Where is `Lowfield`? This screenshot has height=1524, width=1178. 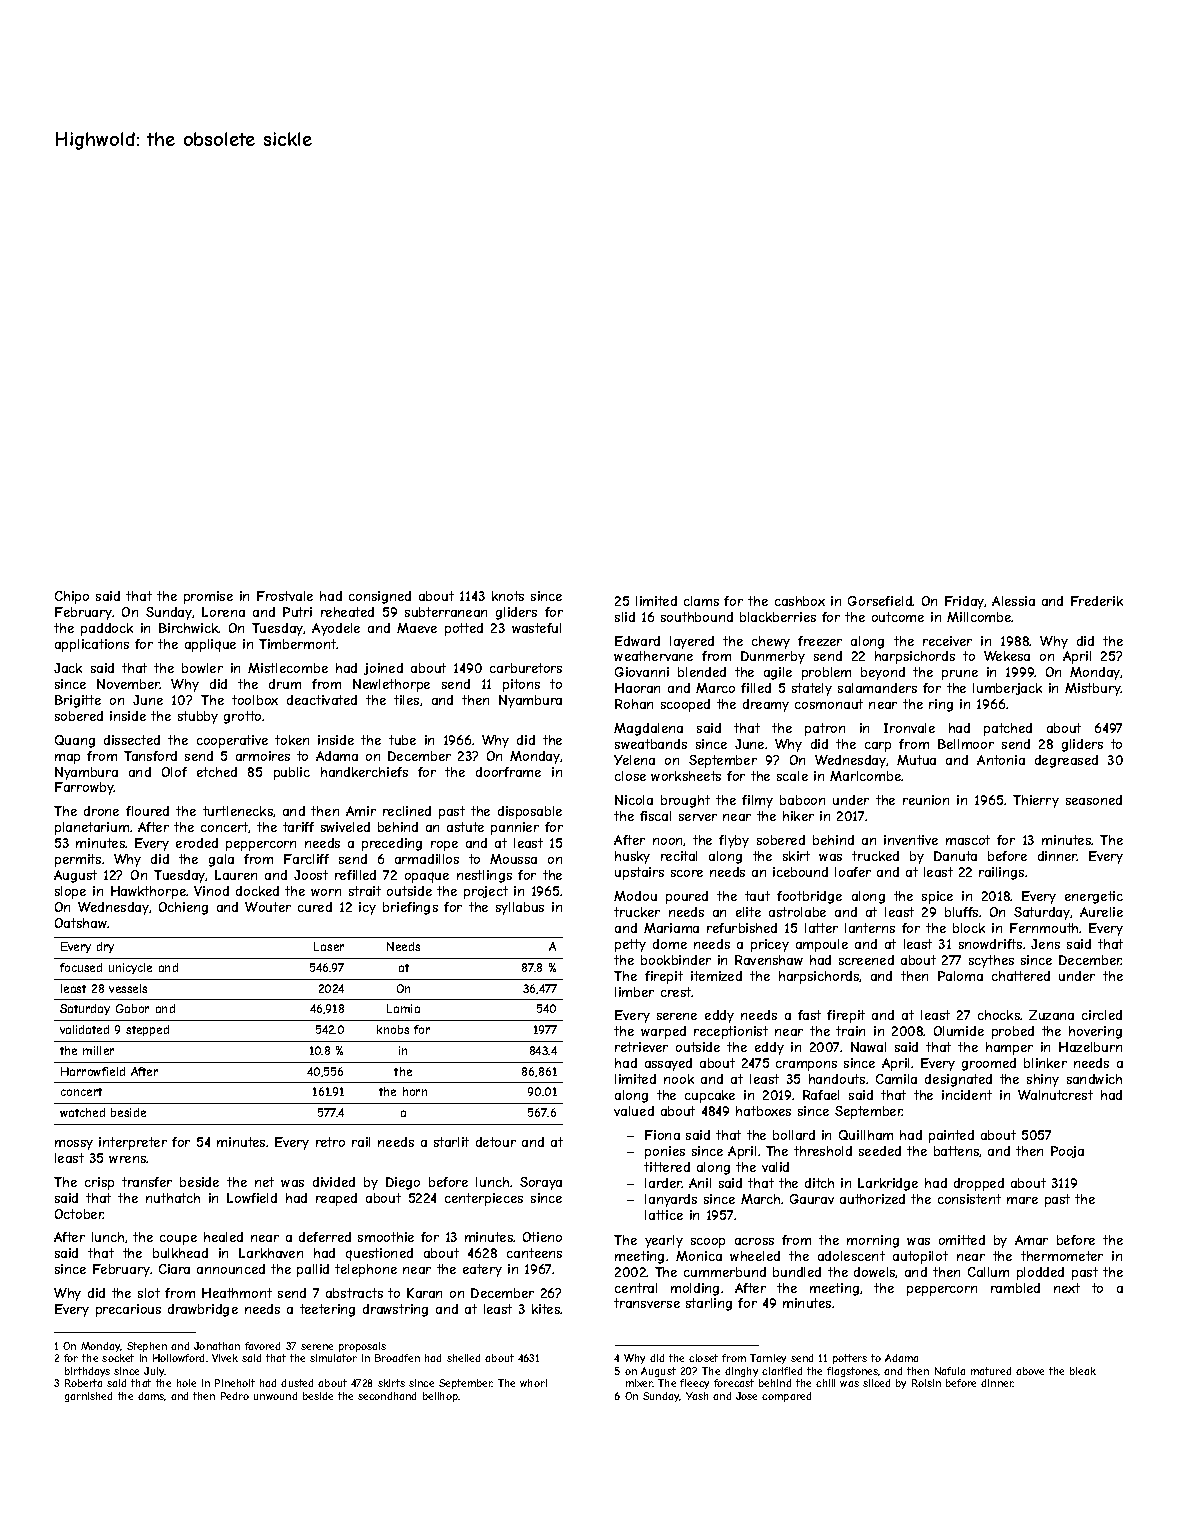 Lowfield is located at coordinates (252, 1198).
